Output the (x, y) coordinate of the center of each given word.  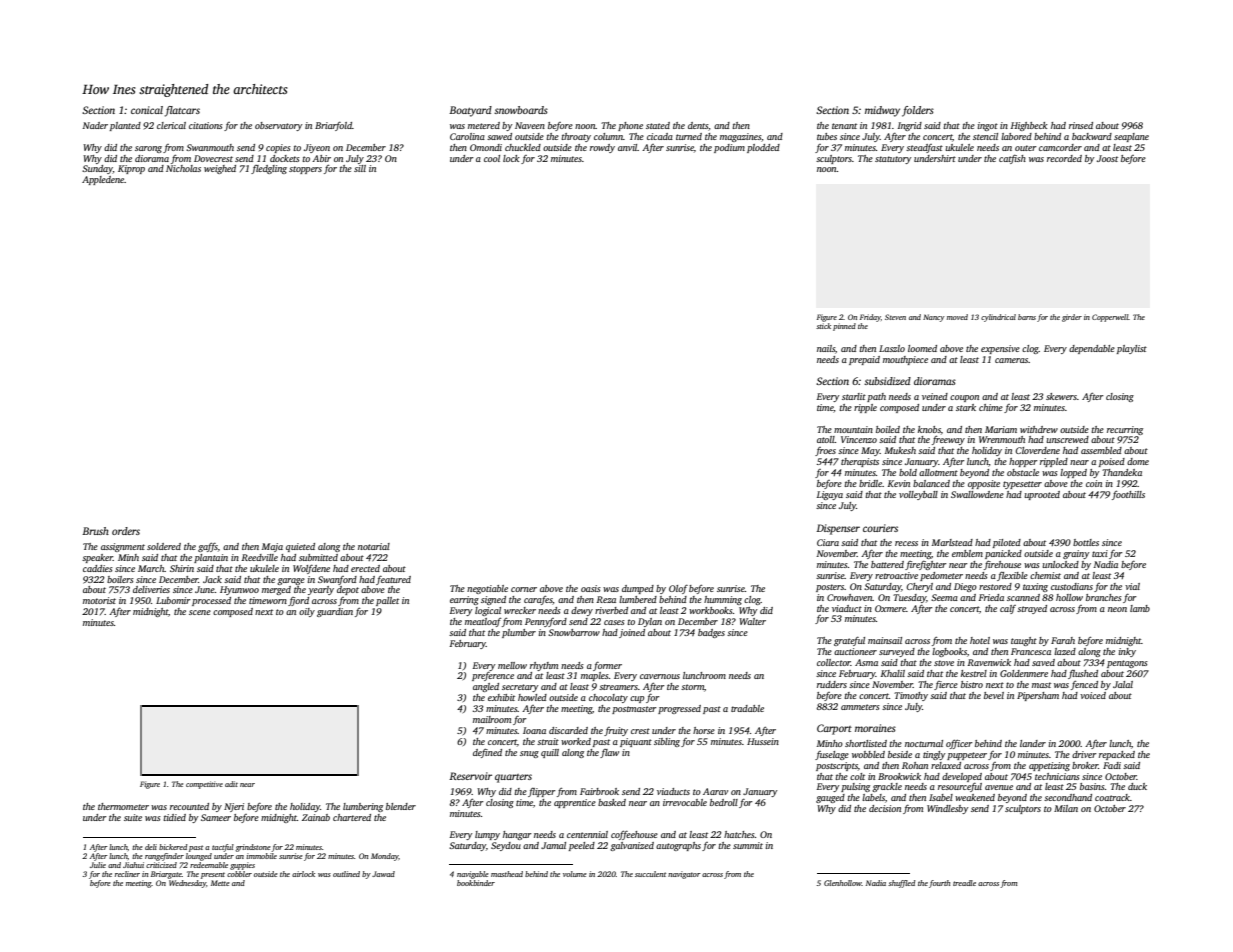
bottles (1086, 542)
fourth (939, 884)
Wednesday (187, 884)
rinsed (1081, 125)
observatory (279, 126)
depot (348, 590)
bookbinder (476, 883)
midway (882, 111)
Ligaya (830, 495)
